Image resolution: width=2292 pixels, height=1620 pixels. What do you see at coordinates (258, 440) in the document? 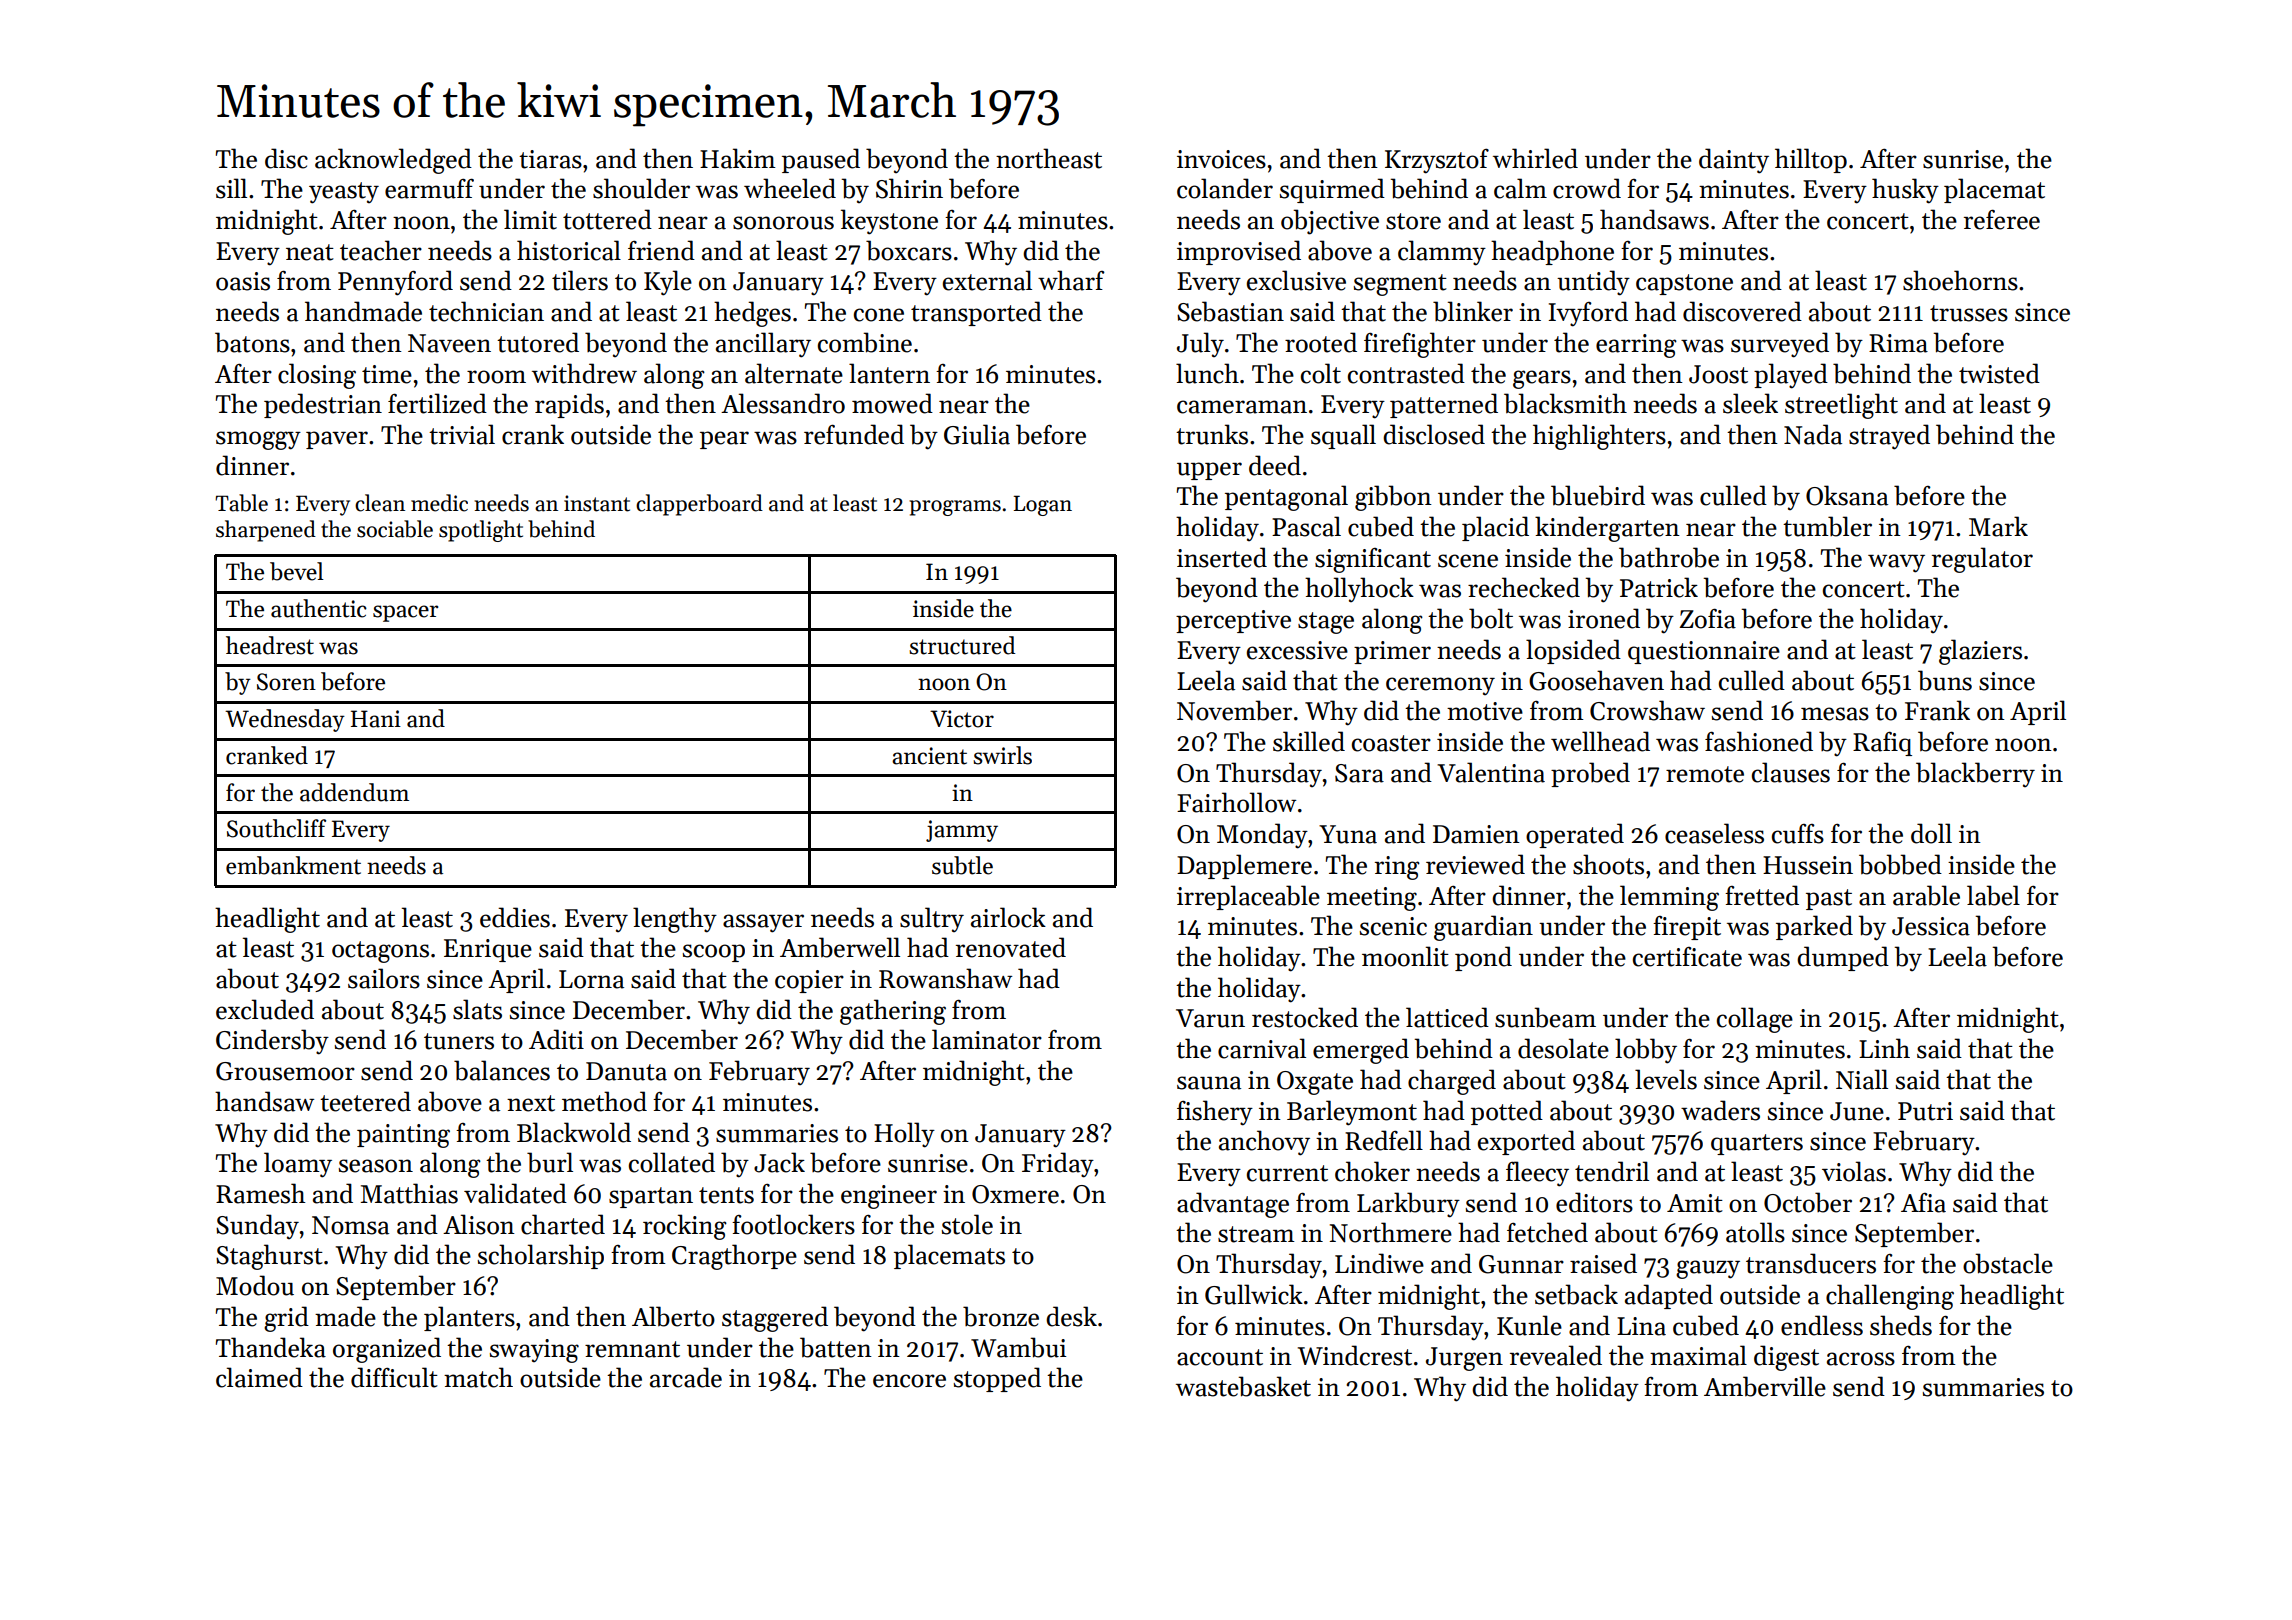
I see `smoggy` at bounding box center [258, 440].
